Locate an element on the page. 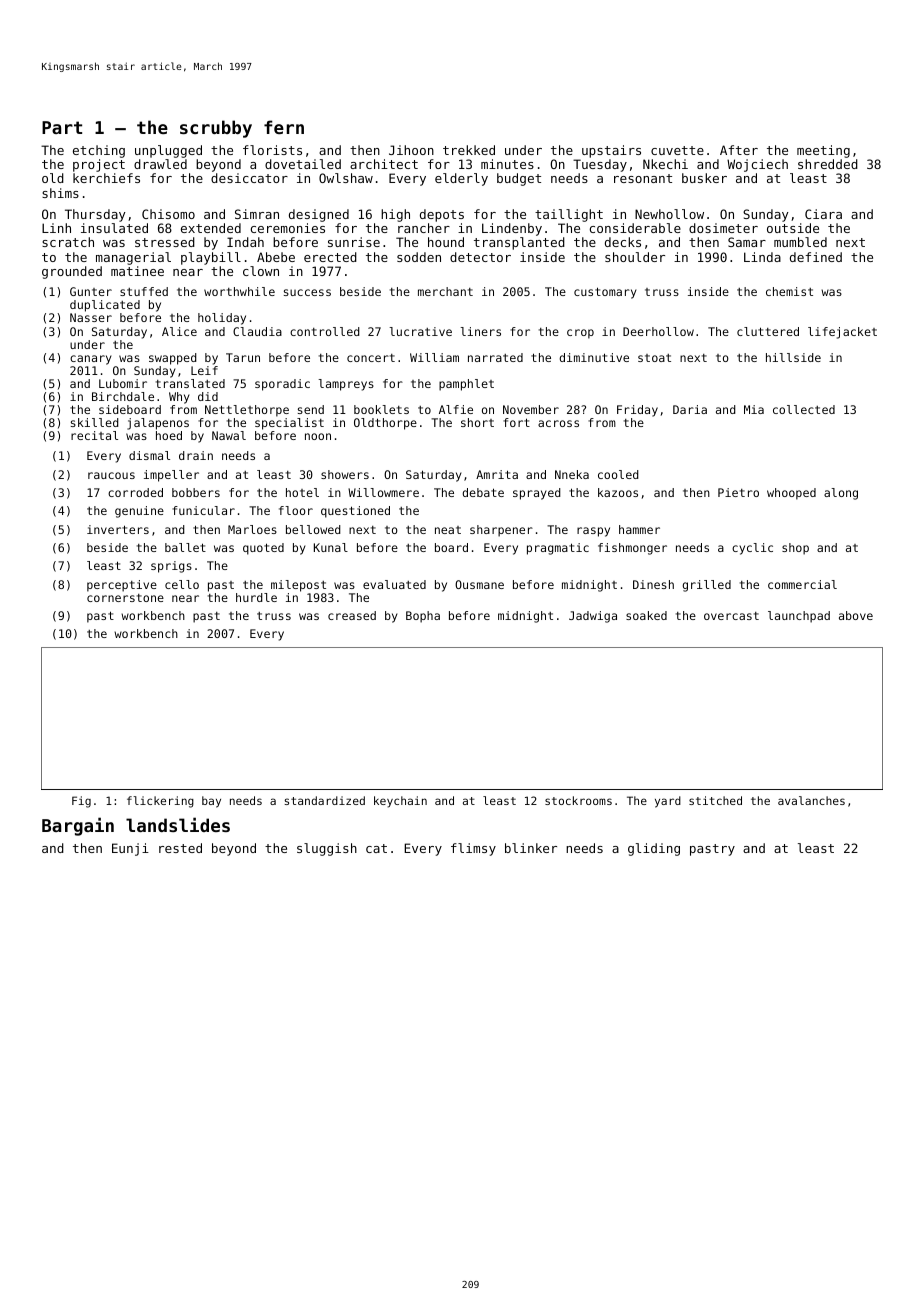  hammer is located at coordinates (639, 529).
